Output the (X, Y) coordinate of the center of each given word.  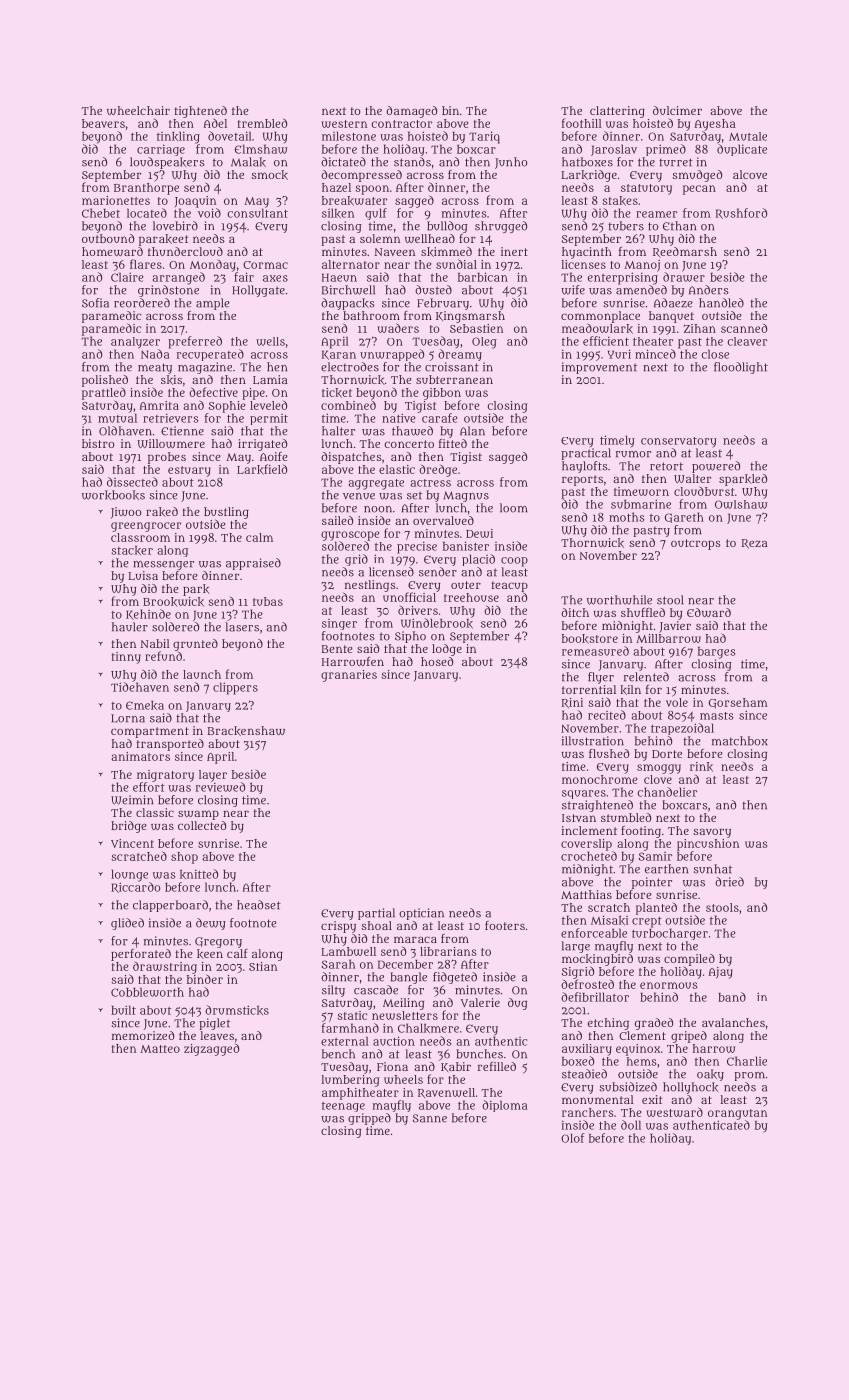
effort (149, 787)
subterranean (454, 379)
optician (421, 914)
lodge (447, 650)
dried (729, 882)
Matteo (160, 1049)
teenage (343, 1107)
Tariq (484, 137)
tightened (200, 112)
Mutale (748, 136)
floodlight (741, 368)
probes (167, 458)
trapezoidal (682, 729)
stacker (132, 550)
